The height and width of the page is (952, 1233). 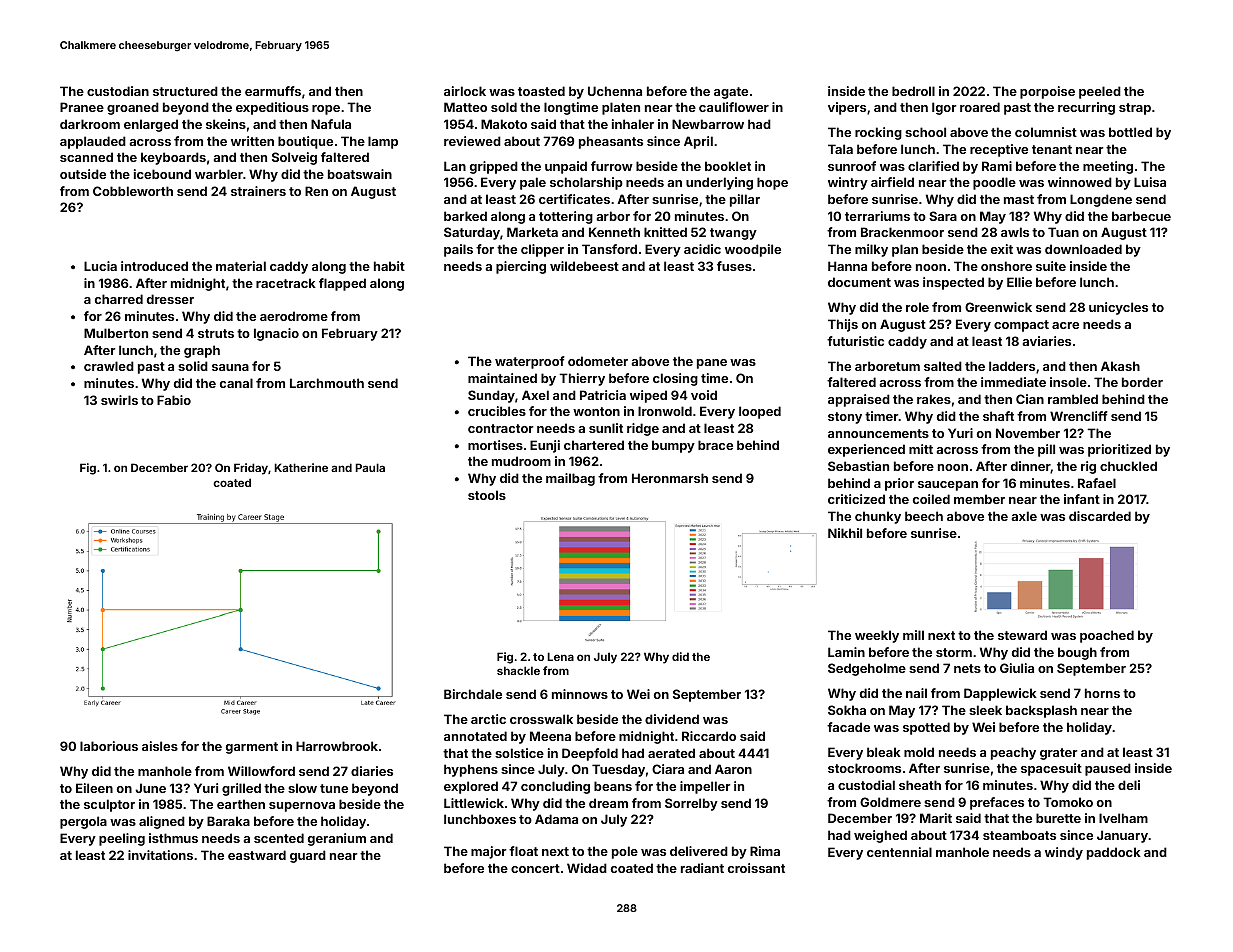 I want to click on Lena, so click(x=560, y=656).
